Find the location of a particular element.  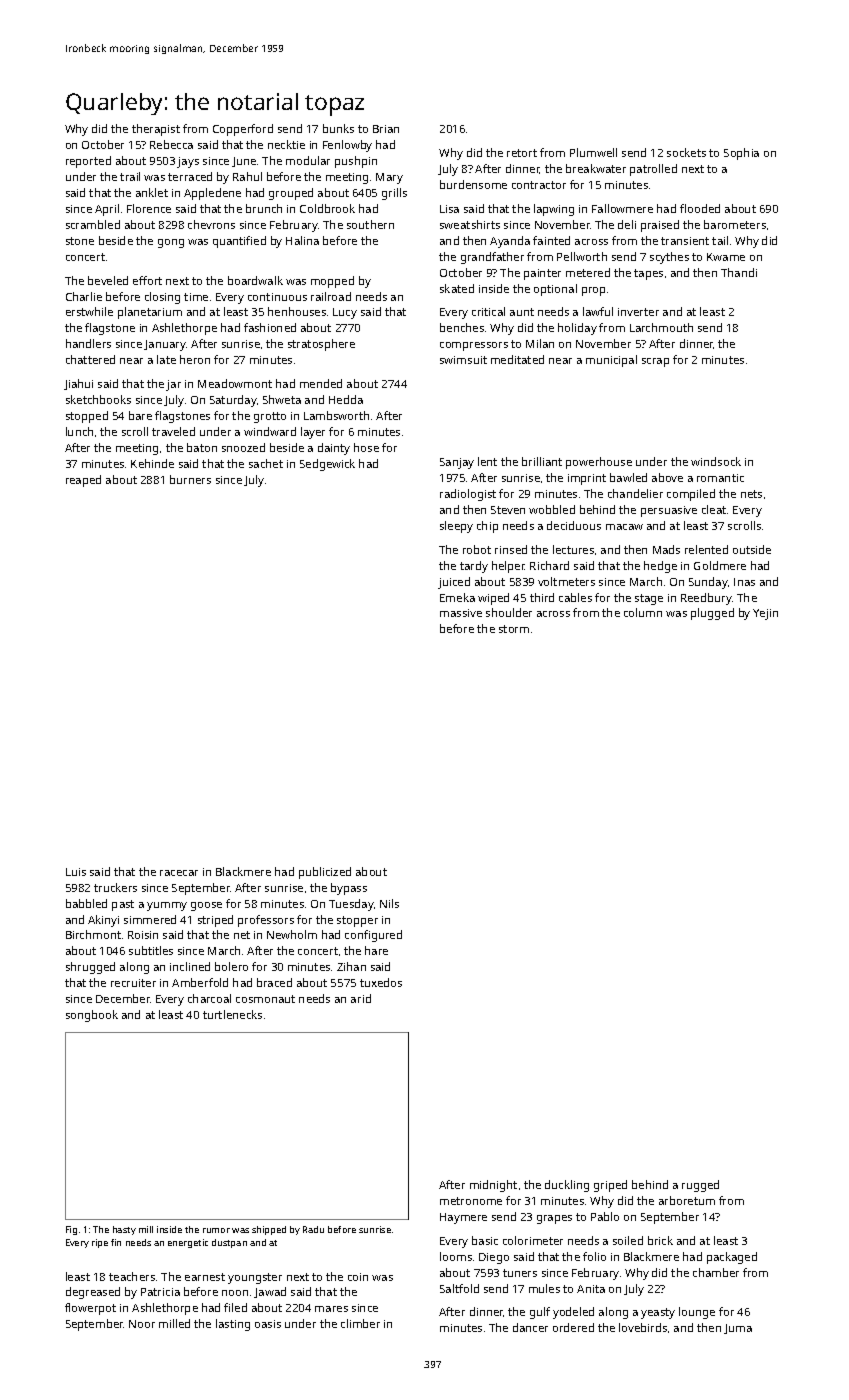

duckling is located at coordinates (567, 1186).
